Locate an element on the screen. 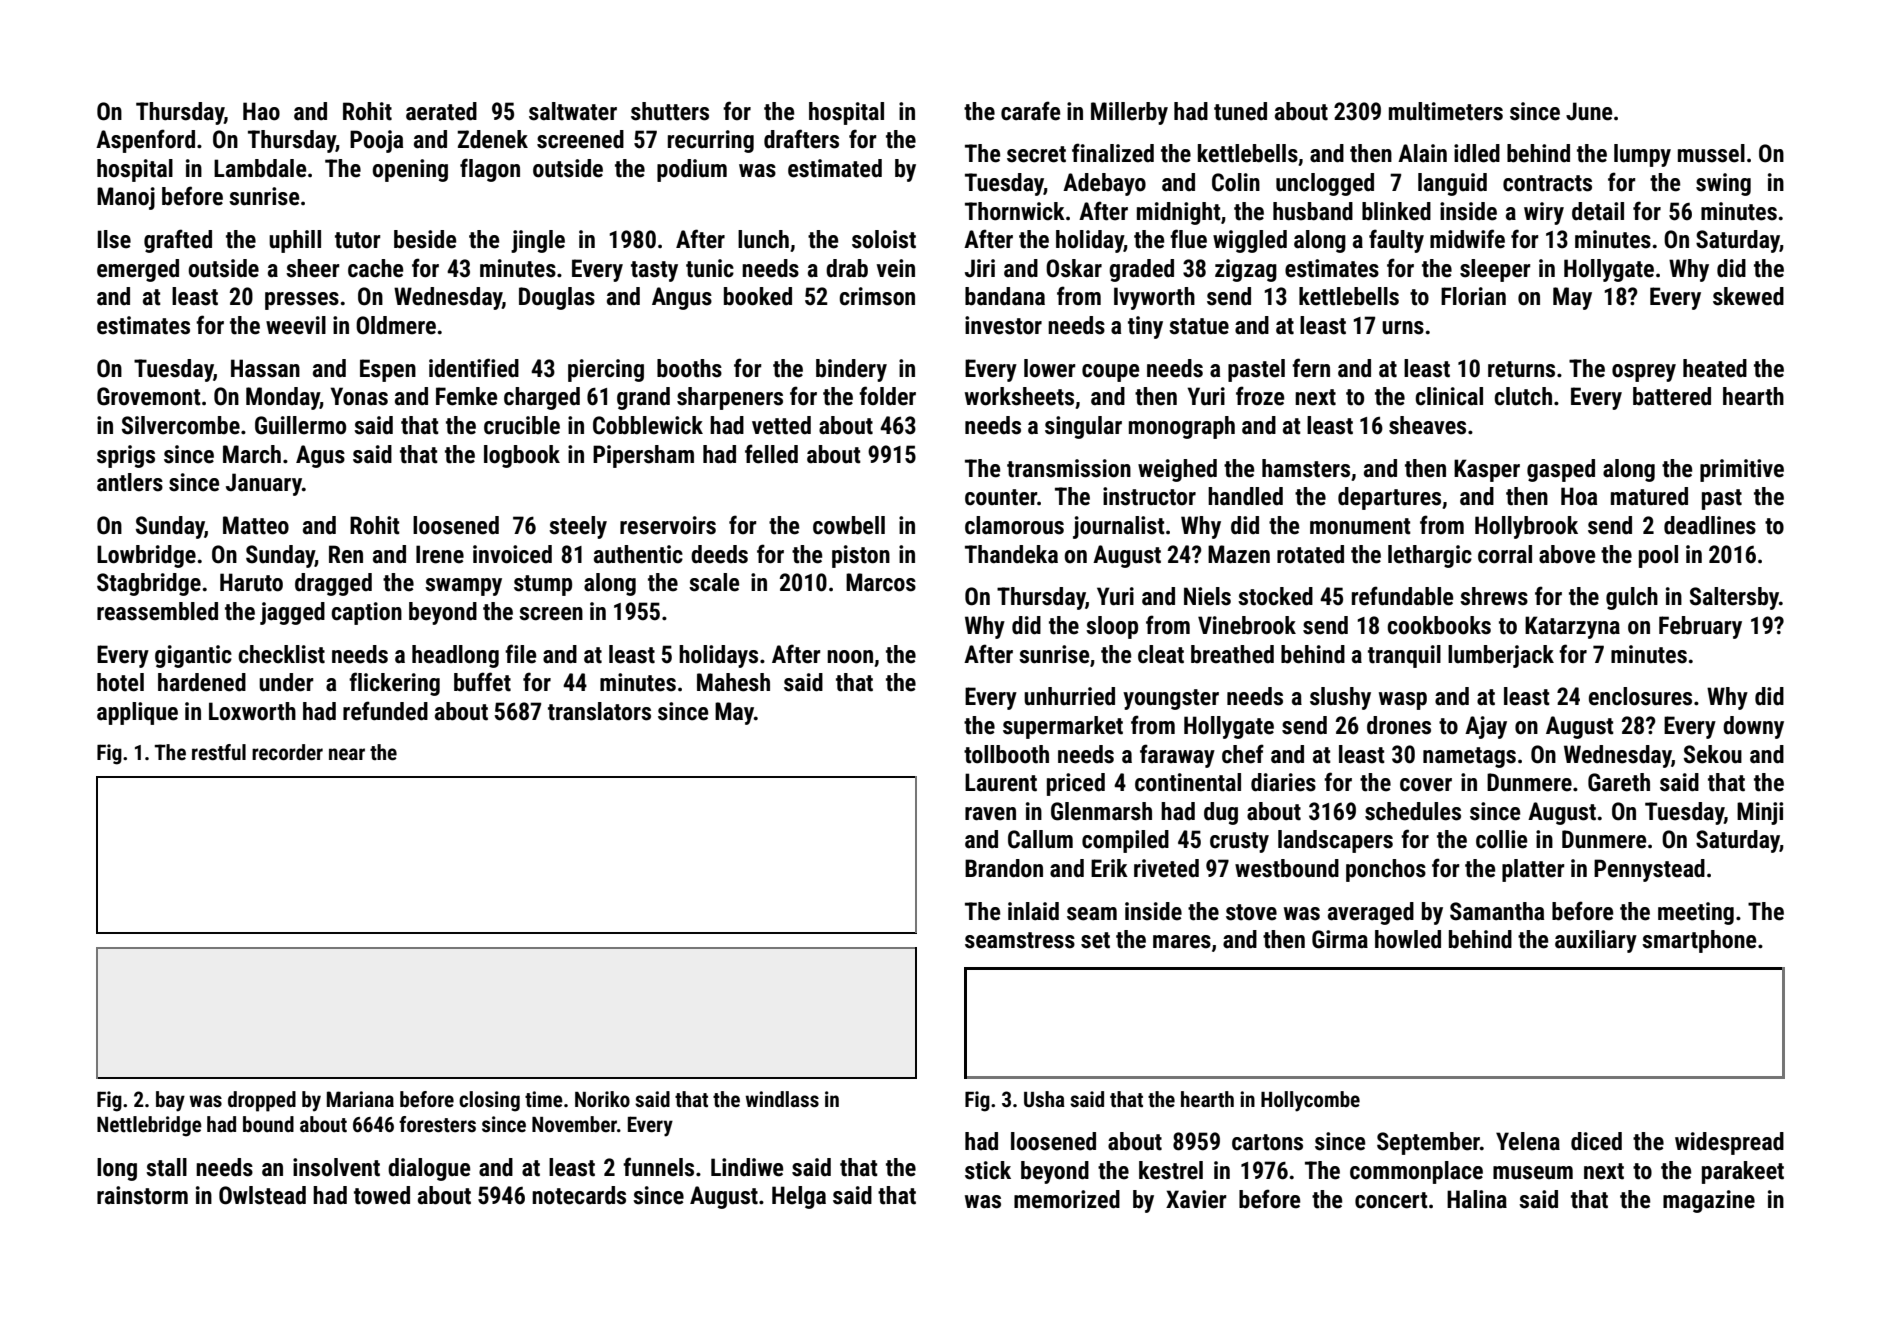 The width and height of the screenshot is (1881, 1330). closing is located at coordinates (489, 1101).
